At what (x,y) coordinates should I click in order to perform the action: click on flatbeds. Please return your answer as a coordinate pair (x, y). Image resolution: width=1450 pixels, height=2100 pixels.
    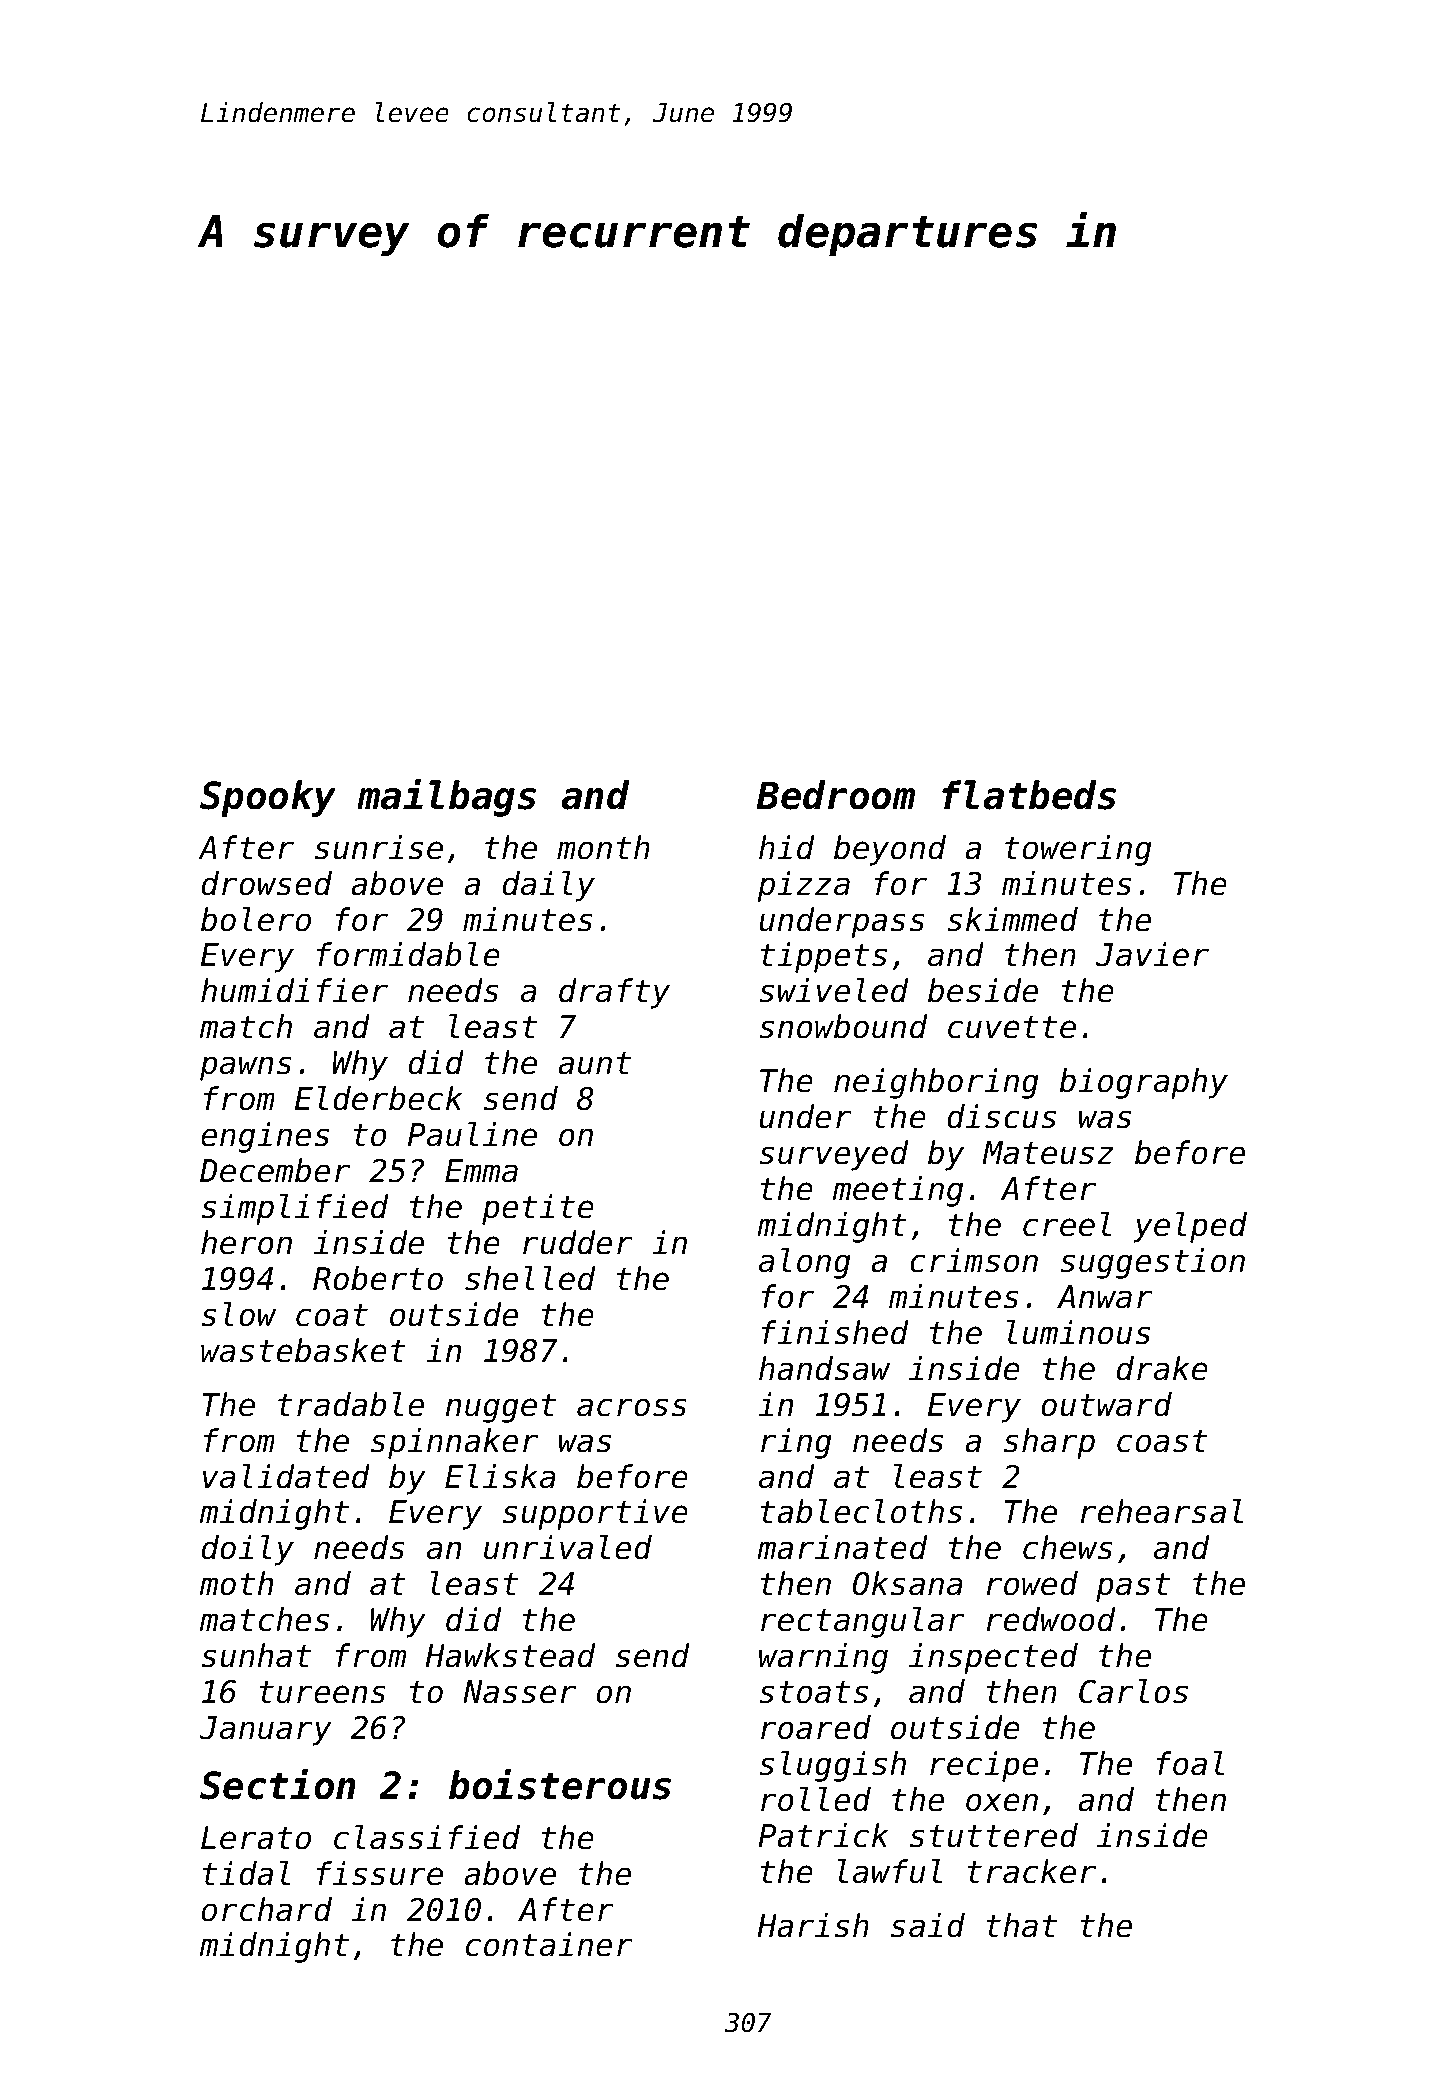
    Looking at the image, I should click on (1029, 795).
